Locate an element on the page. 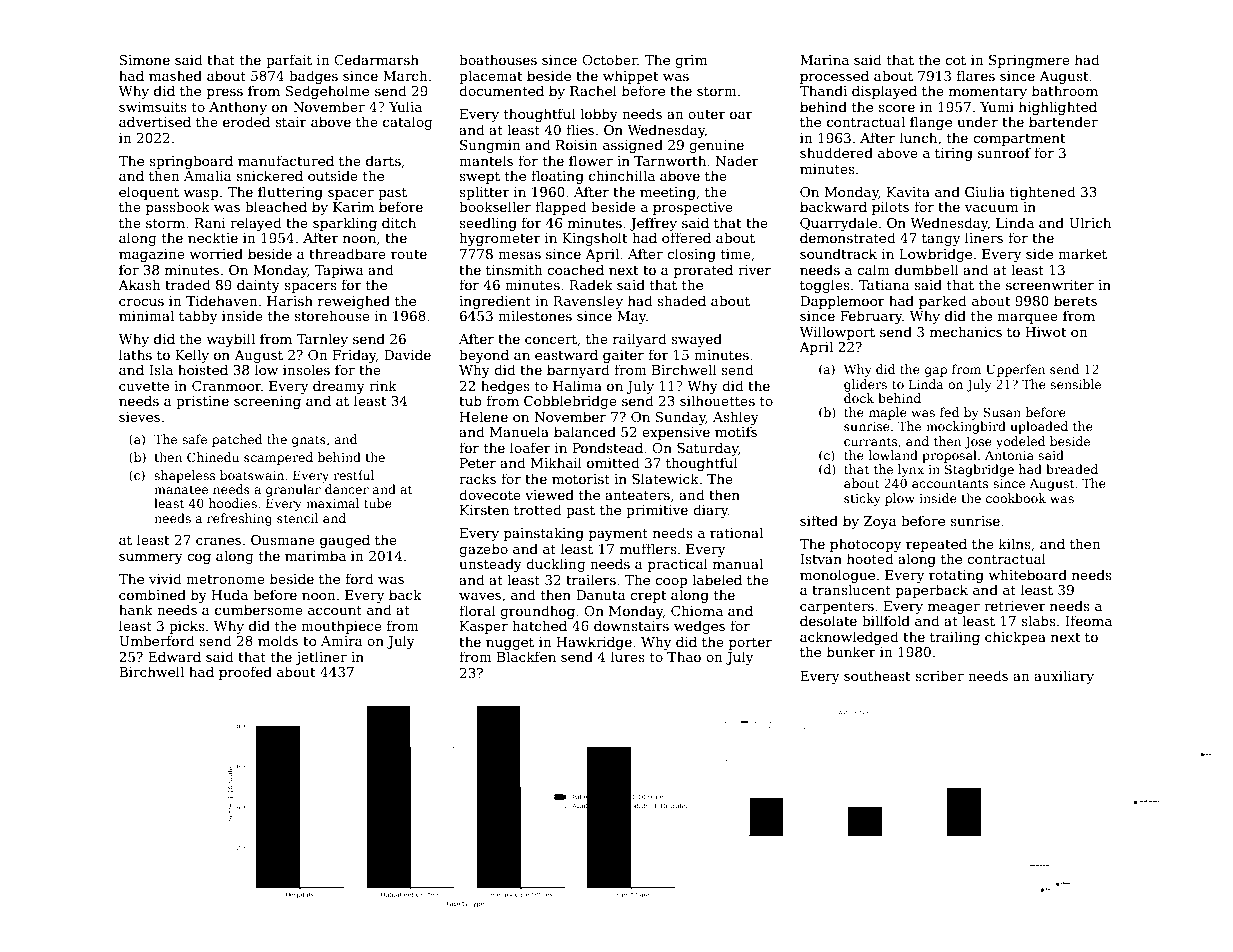  Marina is located at coordinates (824, 60).
